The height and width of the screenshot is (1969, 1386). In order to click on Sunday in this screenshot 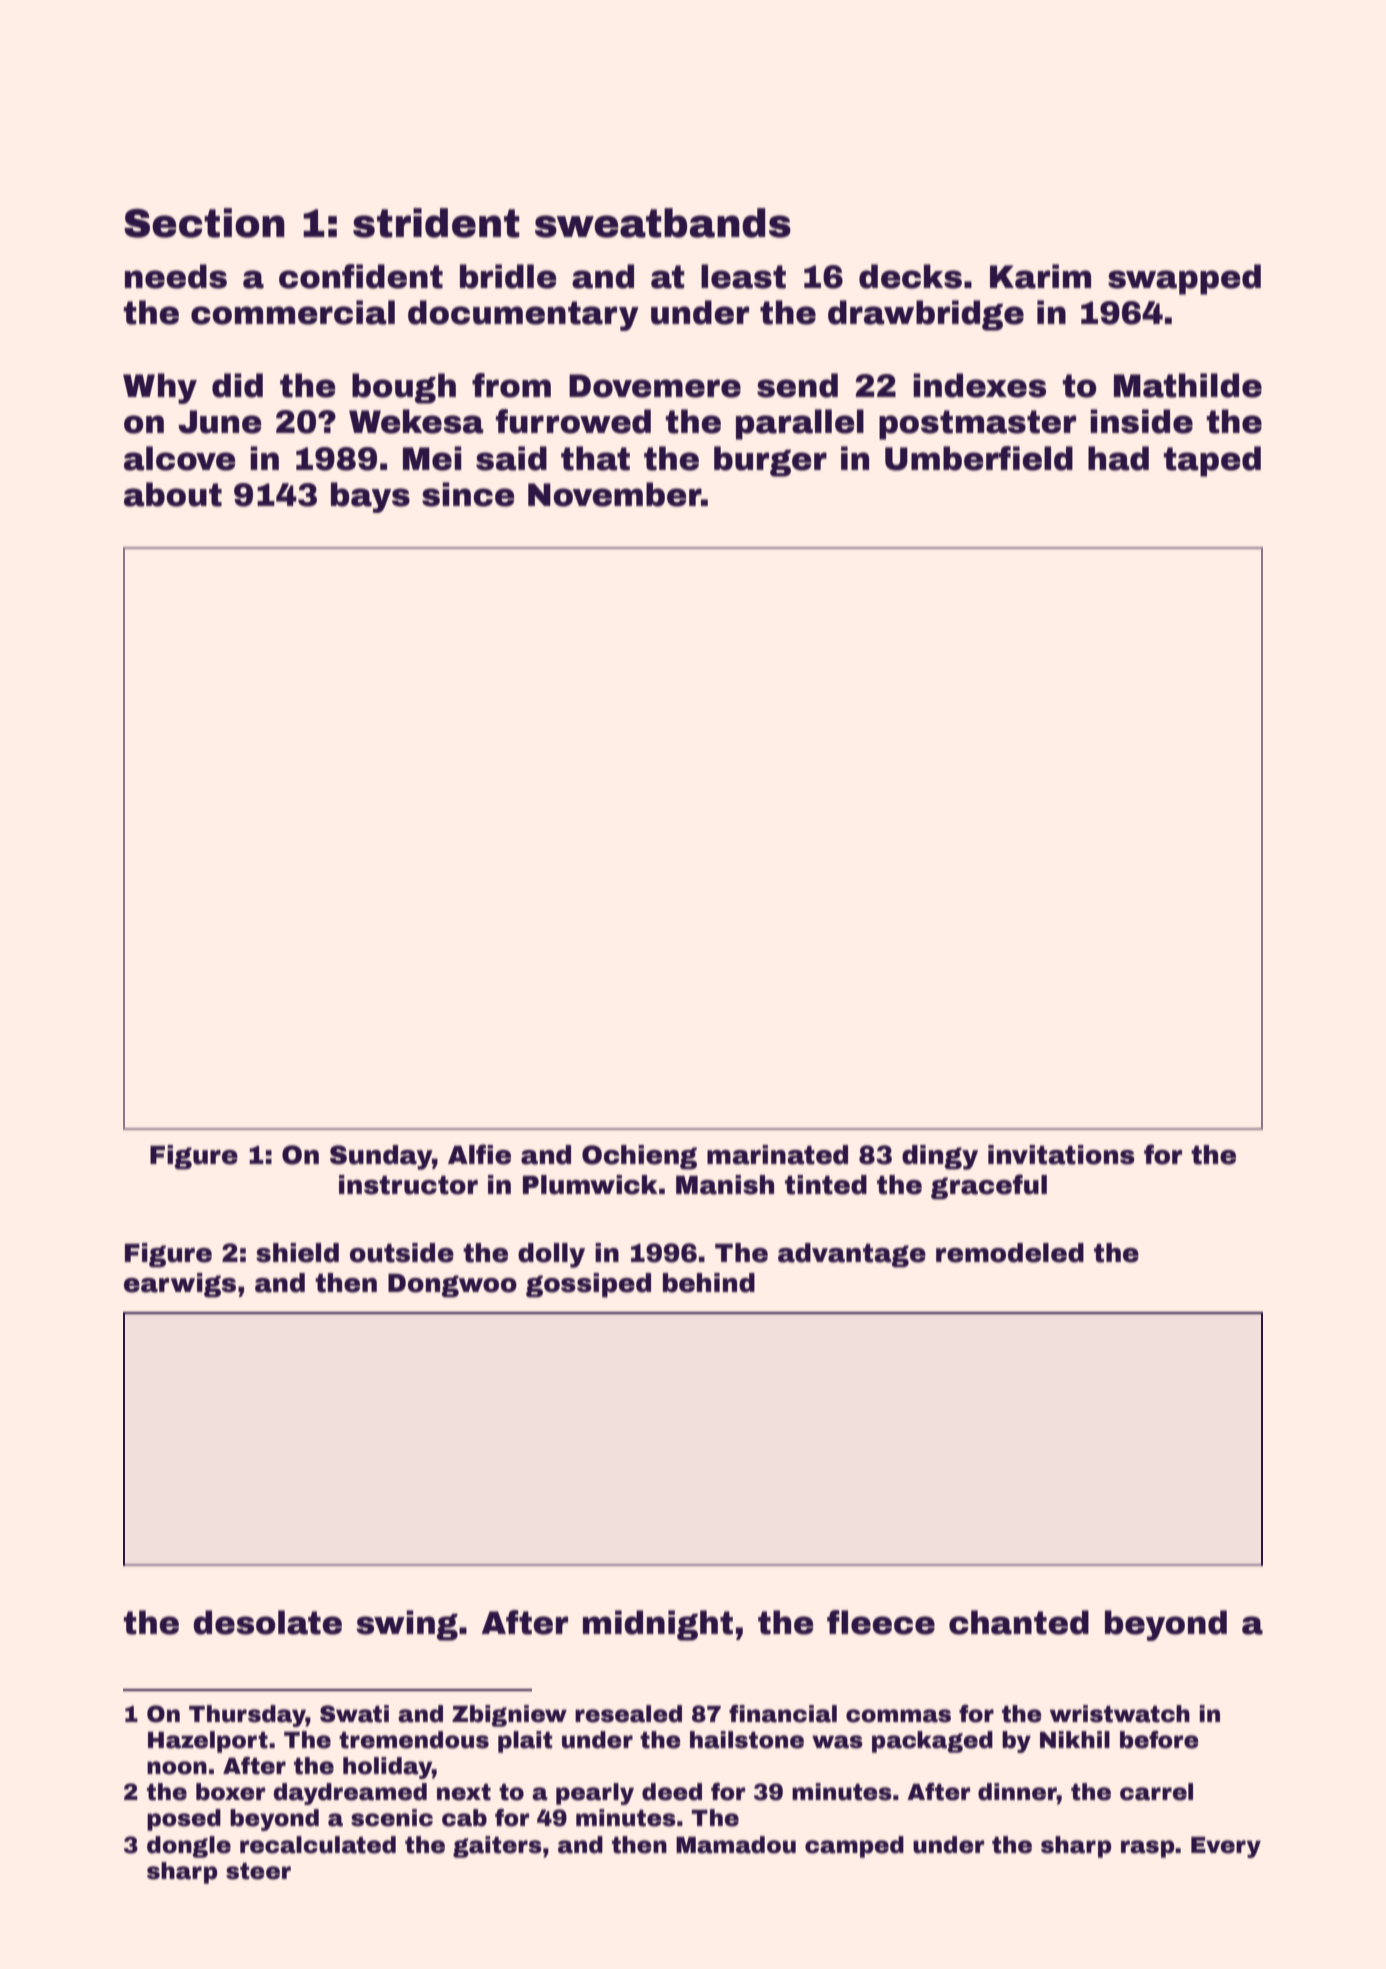, I will do `click(381, 1157)`.
